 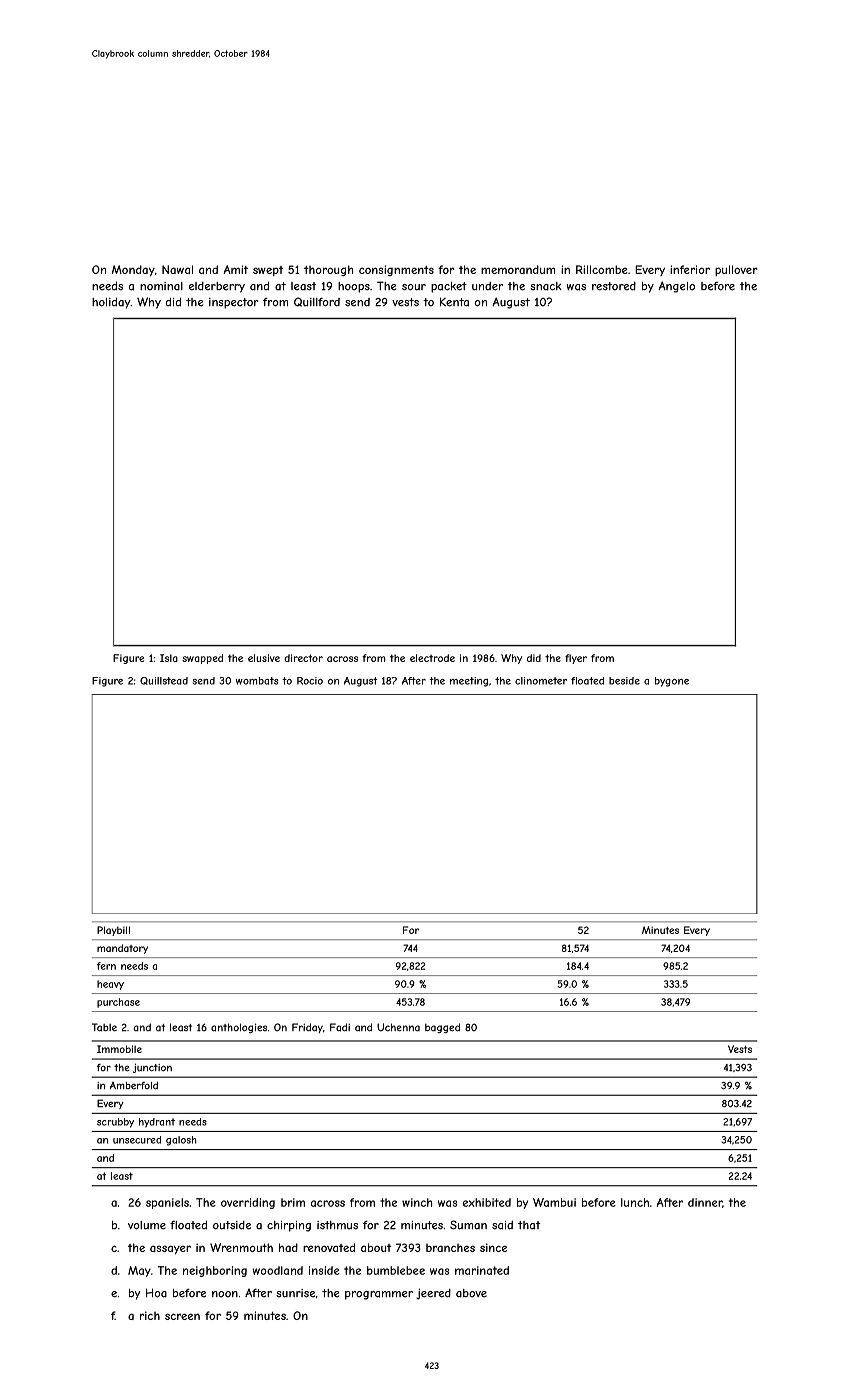 I want to click on Kenta, so click(x=454, y=302).
